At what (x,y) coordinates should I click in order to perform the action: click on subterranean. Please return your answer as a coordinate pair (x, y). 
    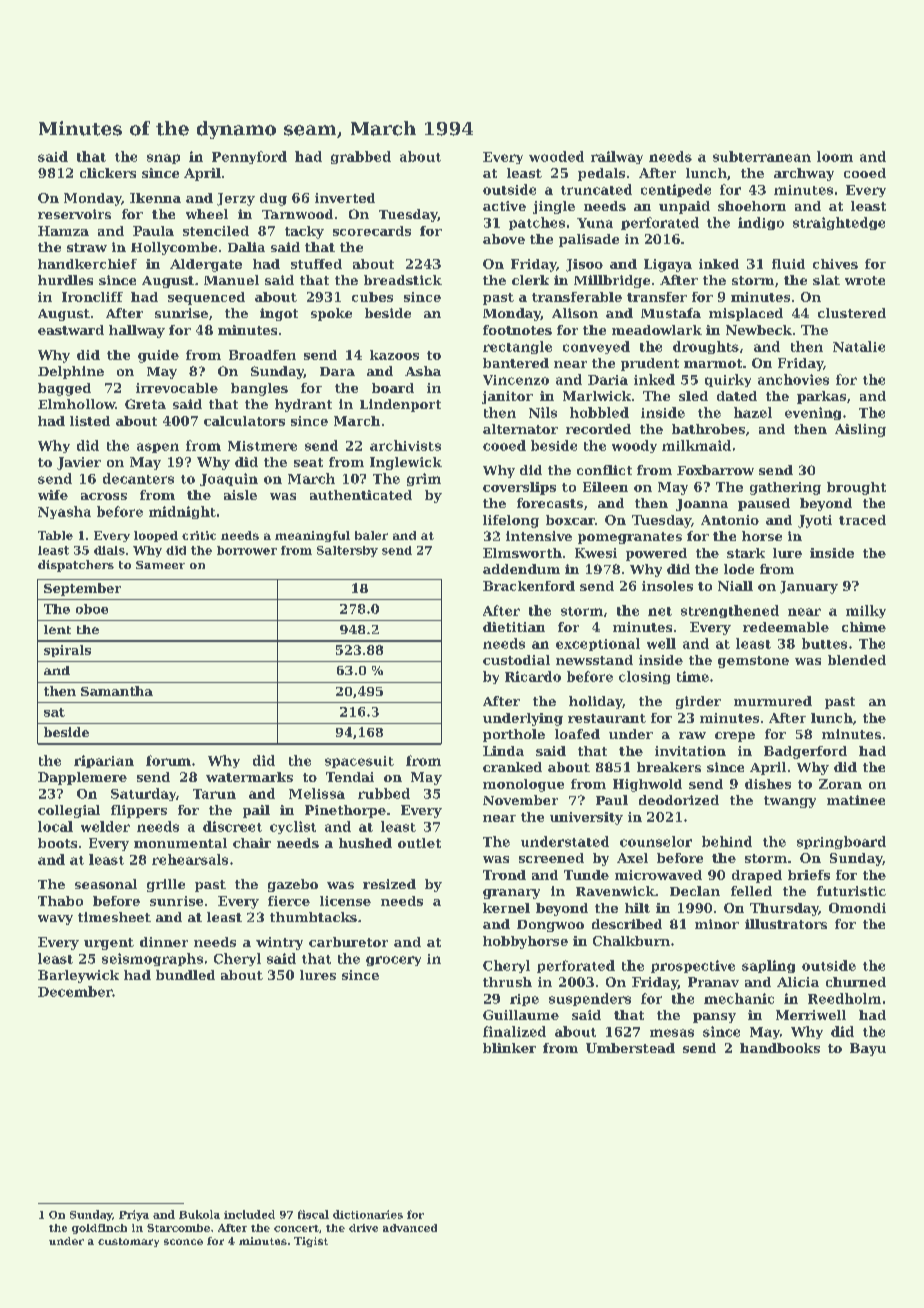
    Looking at the image, I should click on (762, 156).
